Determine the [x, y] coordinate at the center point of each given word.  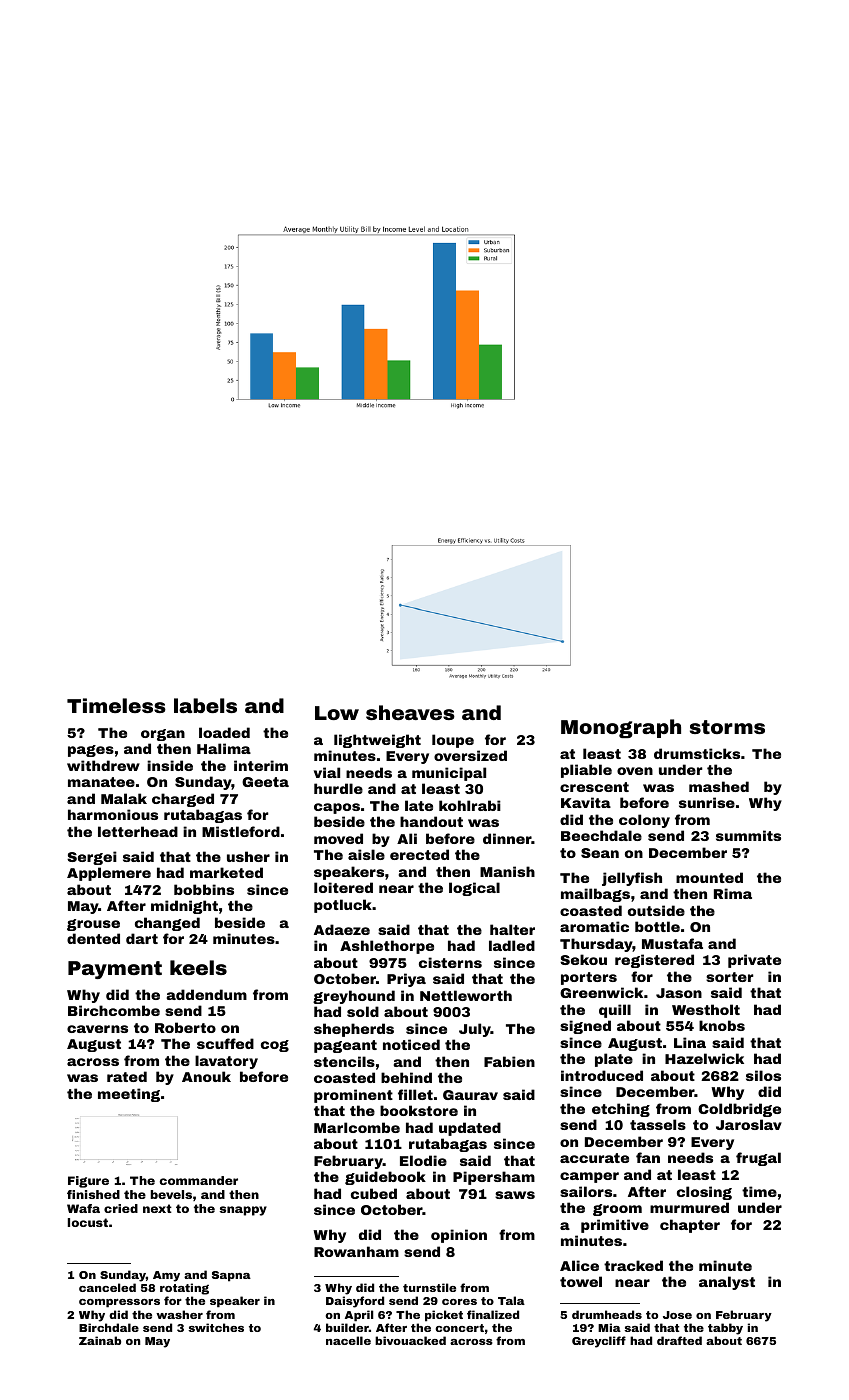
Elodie [423, 1160]
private [754, 961]
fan [648, 1157]
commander [199, 1180]
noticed [411, 1044]
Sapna [231, 1276]
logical [474, 889]
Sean [600, 853]
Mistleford [241, 831]
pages [91, 751]
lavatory [226, 1062]
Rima [733, 893]
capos [337, 808]
